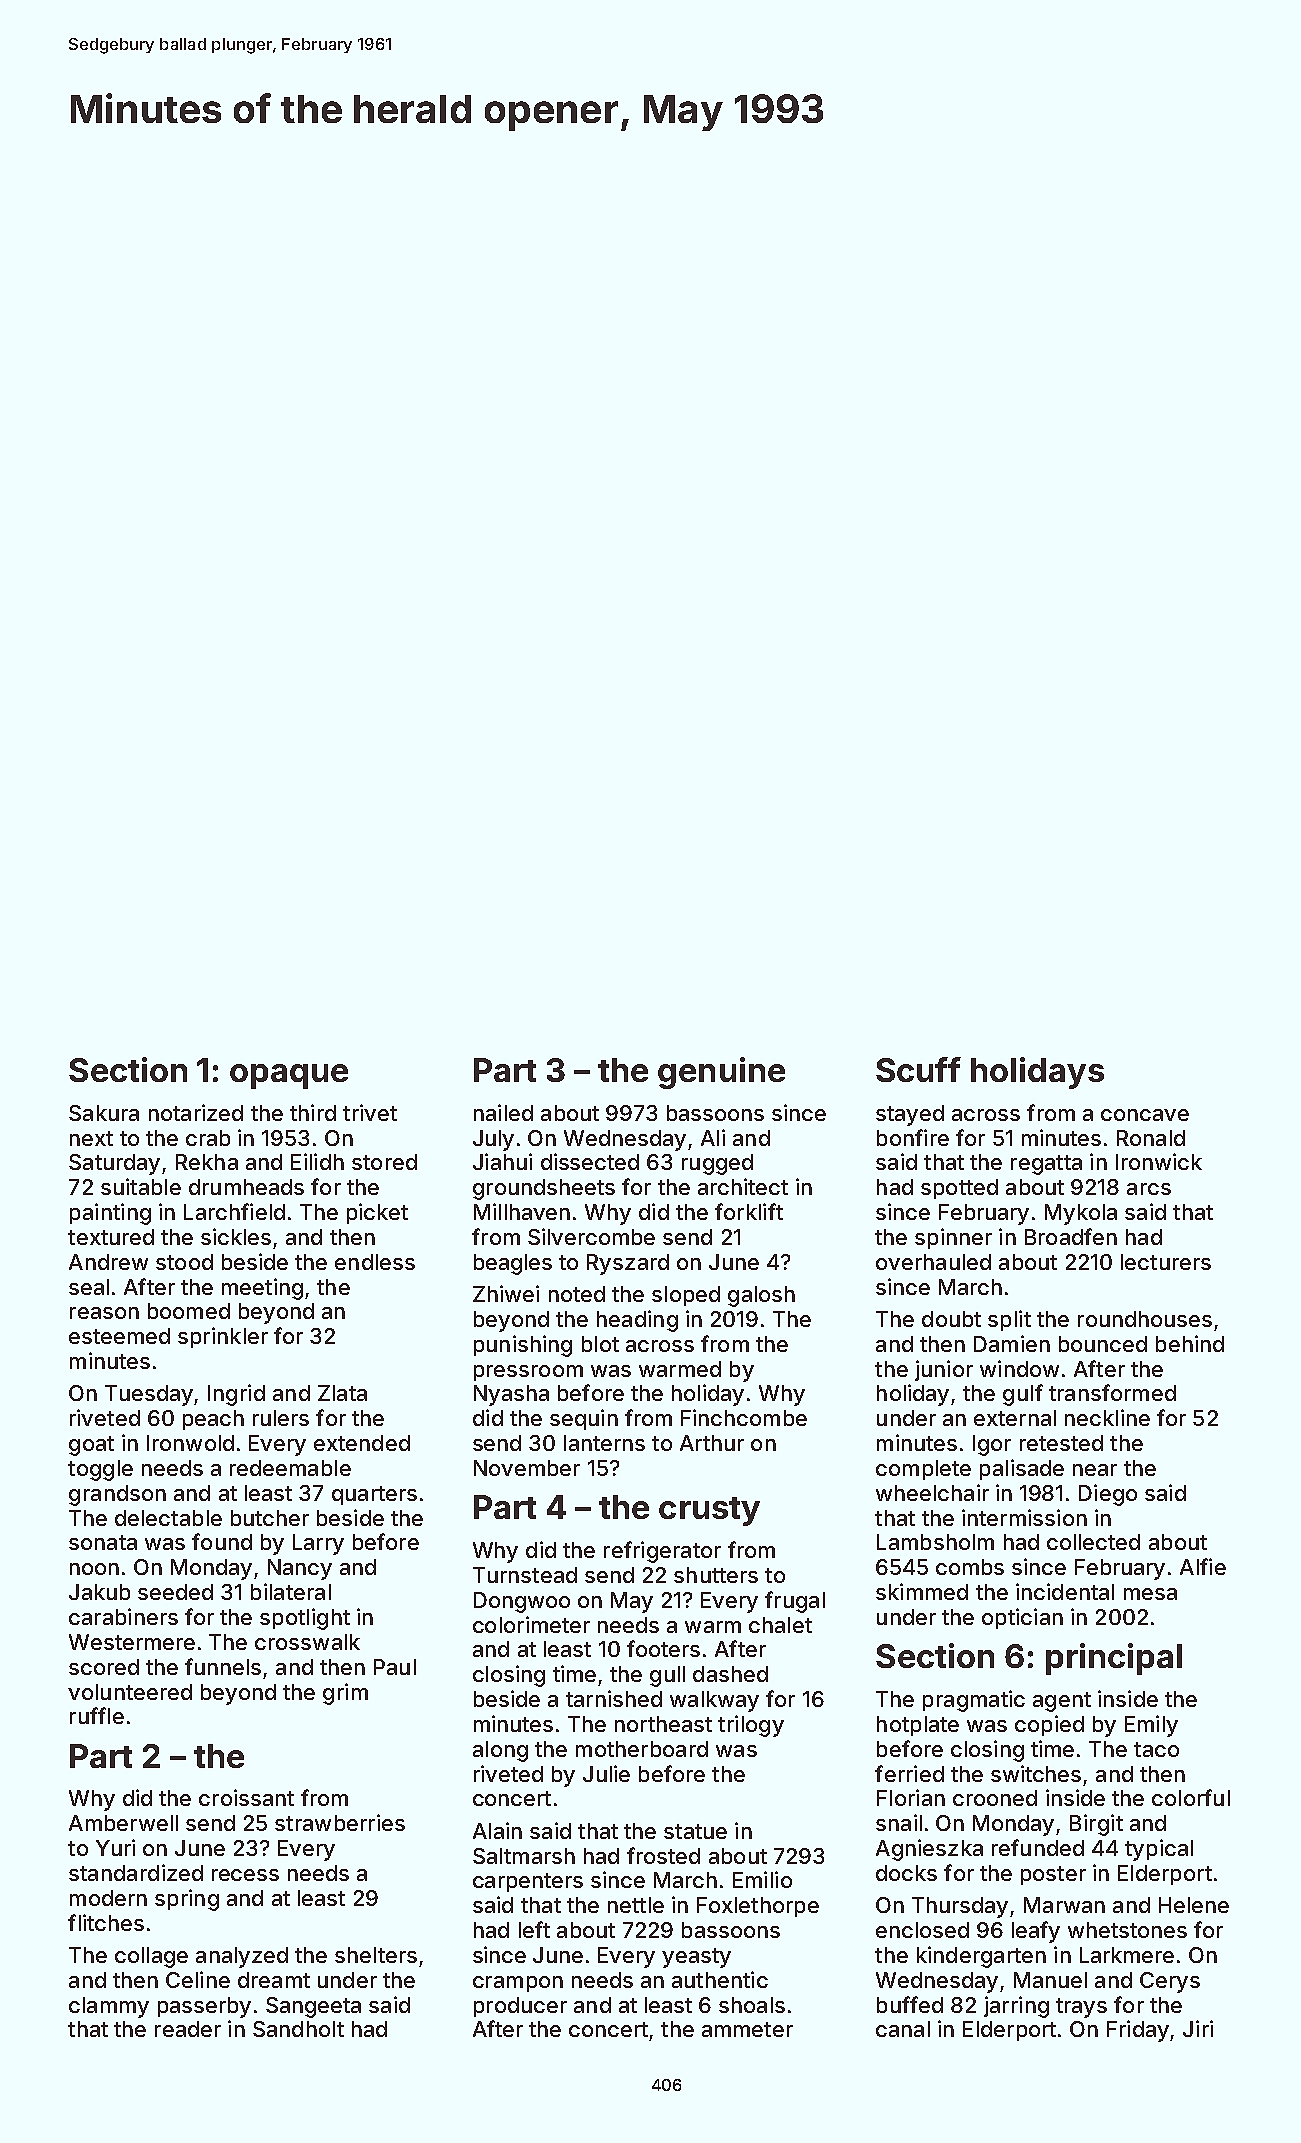  Describe the element at coordinates (1107, 1417) in the screenshot. I see `neckline` at that location.
